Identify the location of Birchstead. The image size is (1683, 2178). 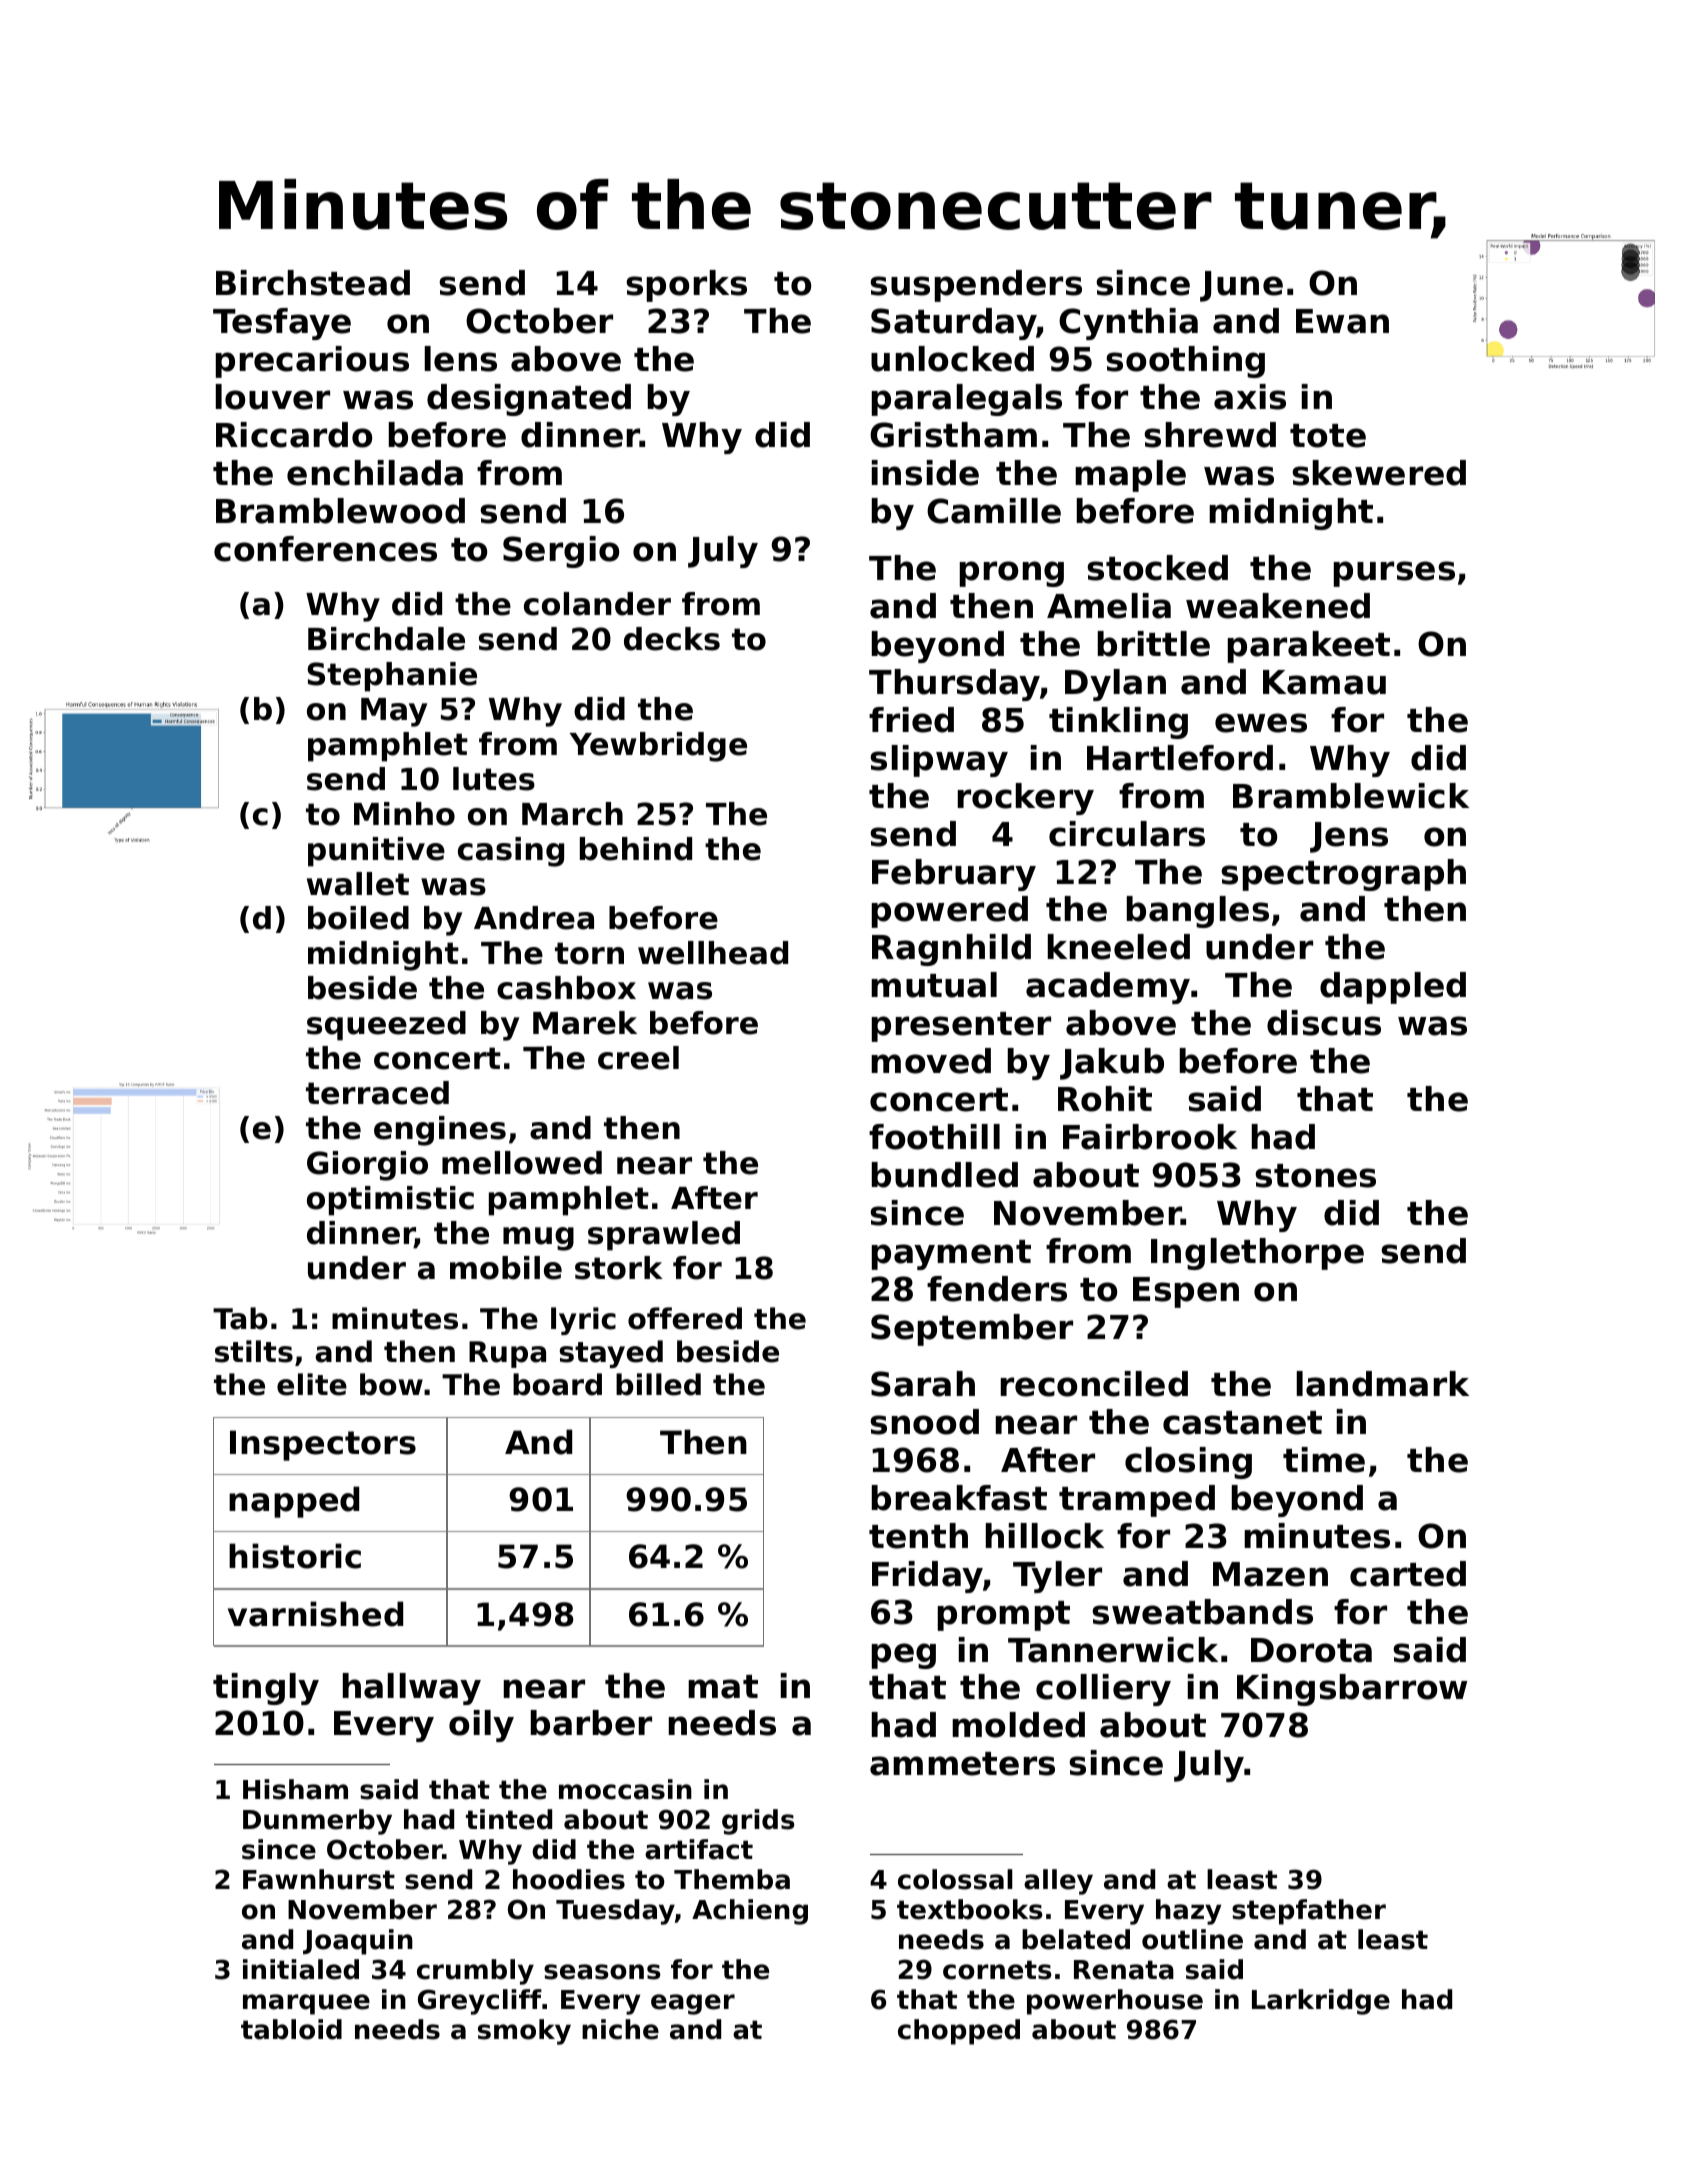
(313, 283).
